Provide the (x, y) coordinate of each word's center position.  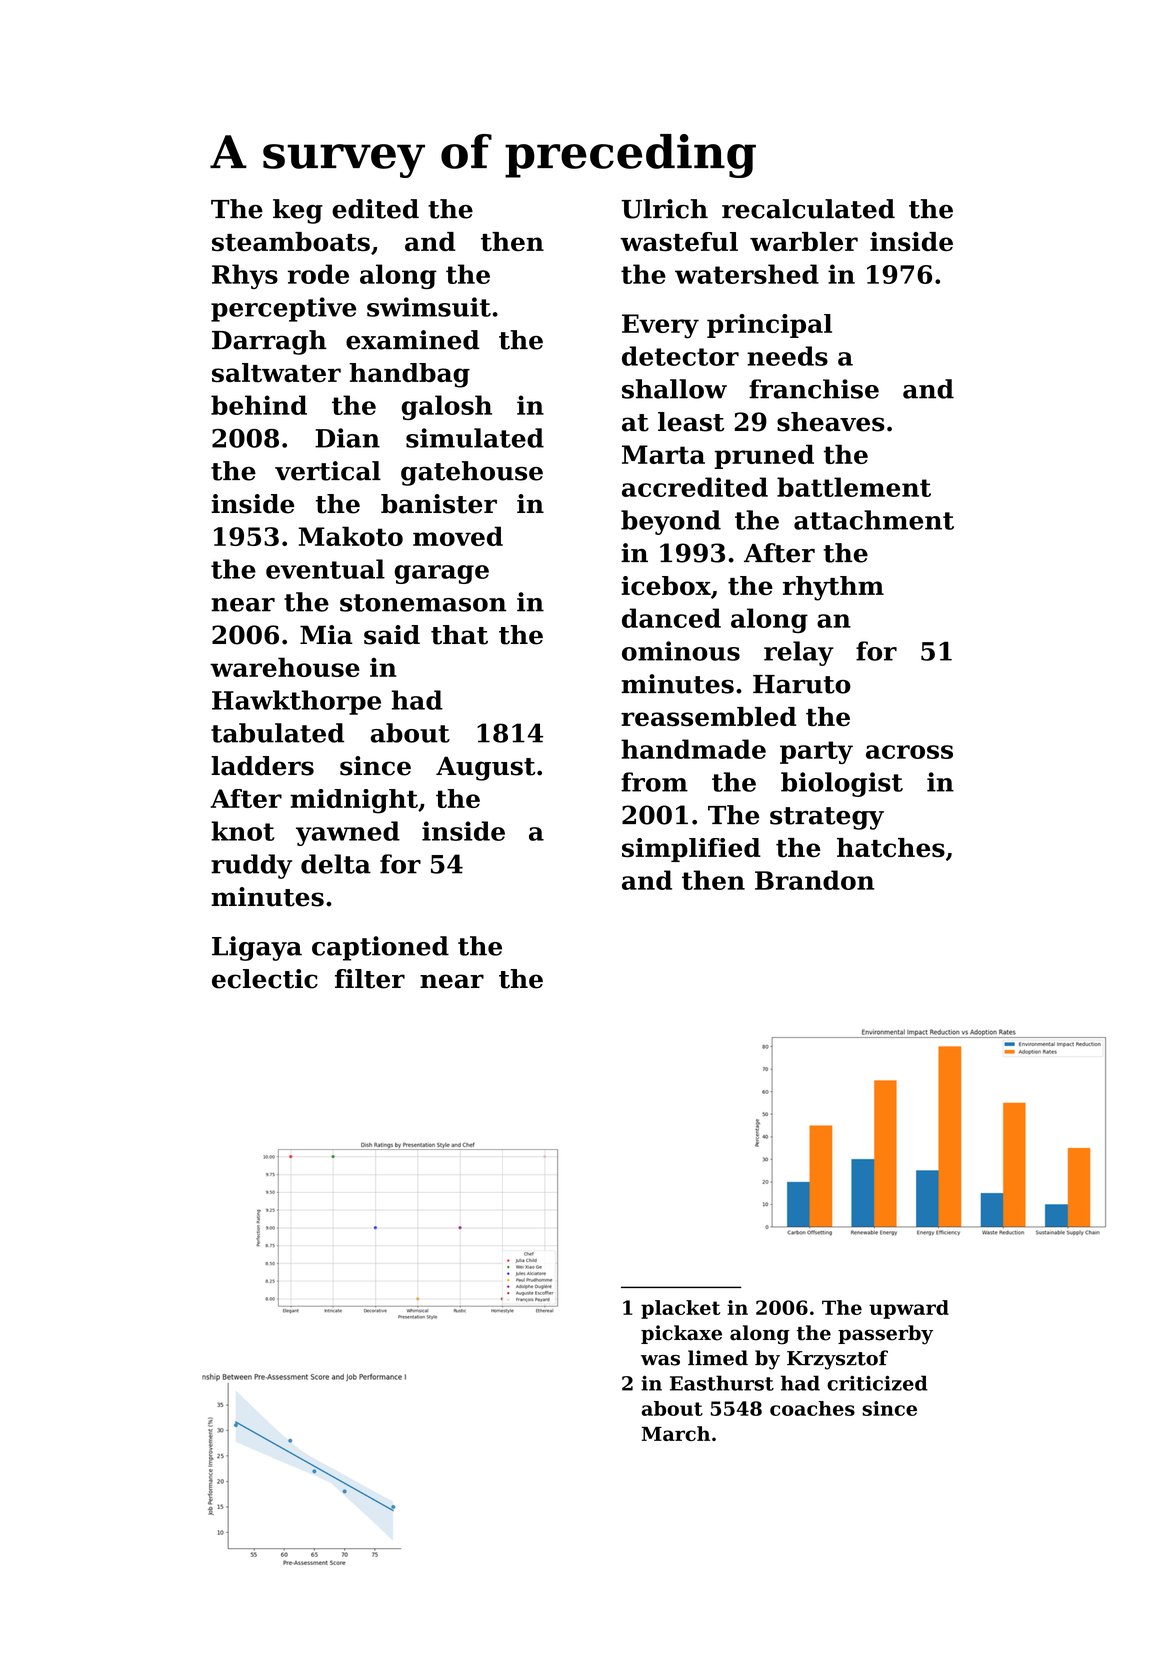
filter (370, 979)
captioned (380, 948)
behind (259, 405)
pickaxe (681, 1334)
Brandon (814, 880)
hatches (891, 848)
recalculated (808, 209)
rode (318, 274)
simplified (691, 850)
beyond (671, 522)
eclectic (265, 979)
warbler (804, 241)
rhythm (833, 588)
